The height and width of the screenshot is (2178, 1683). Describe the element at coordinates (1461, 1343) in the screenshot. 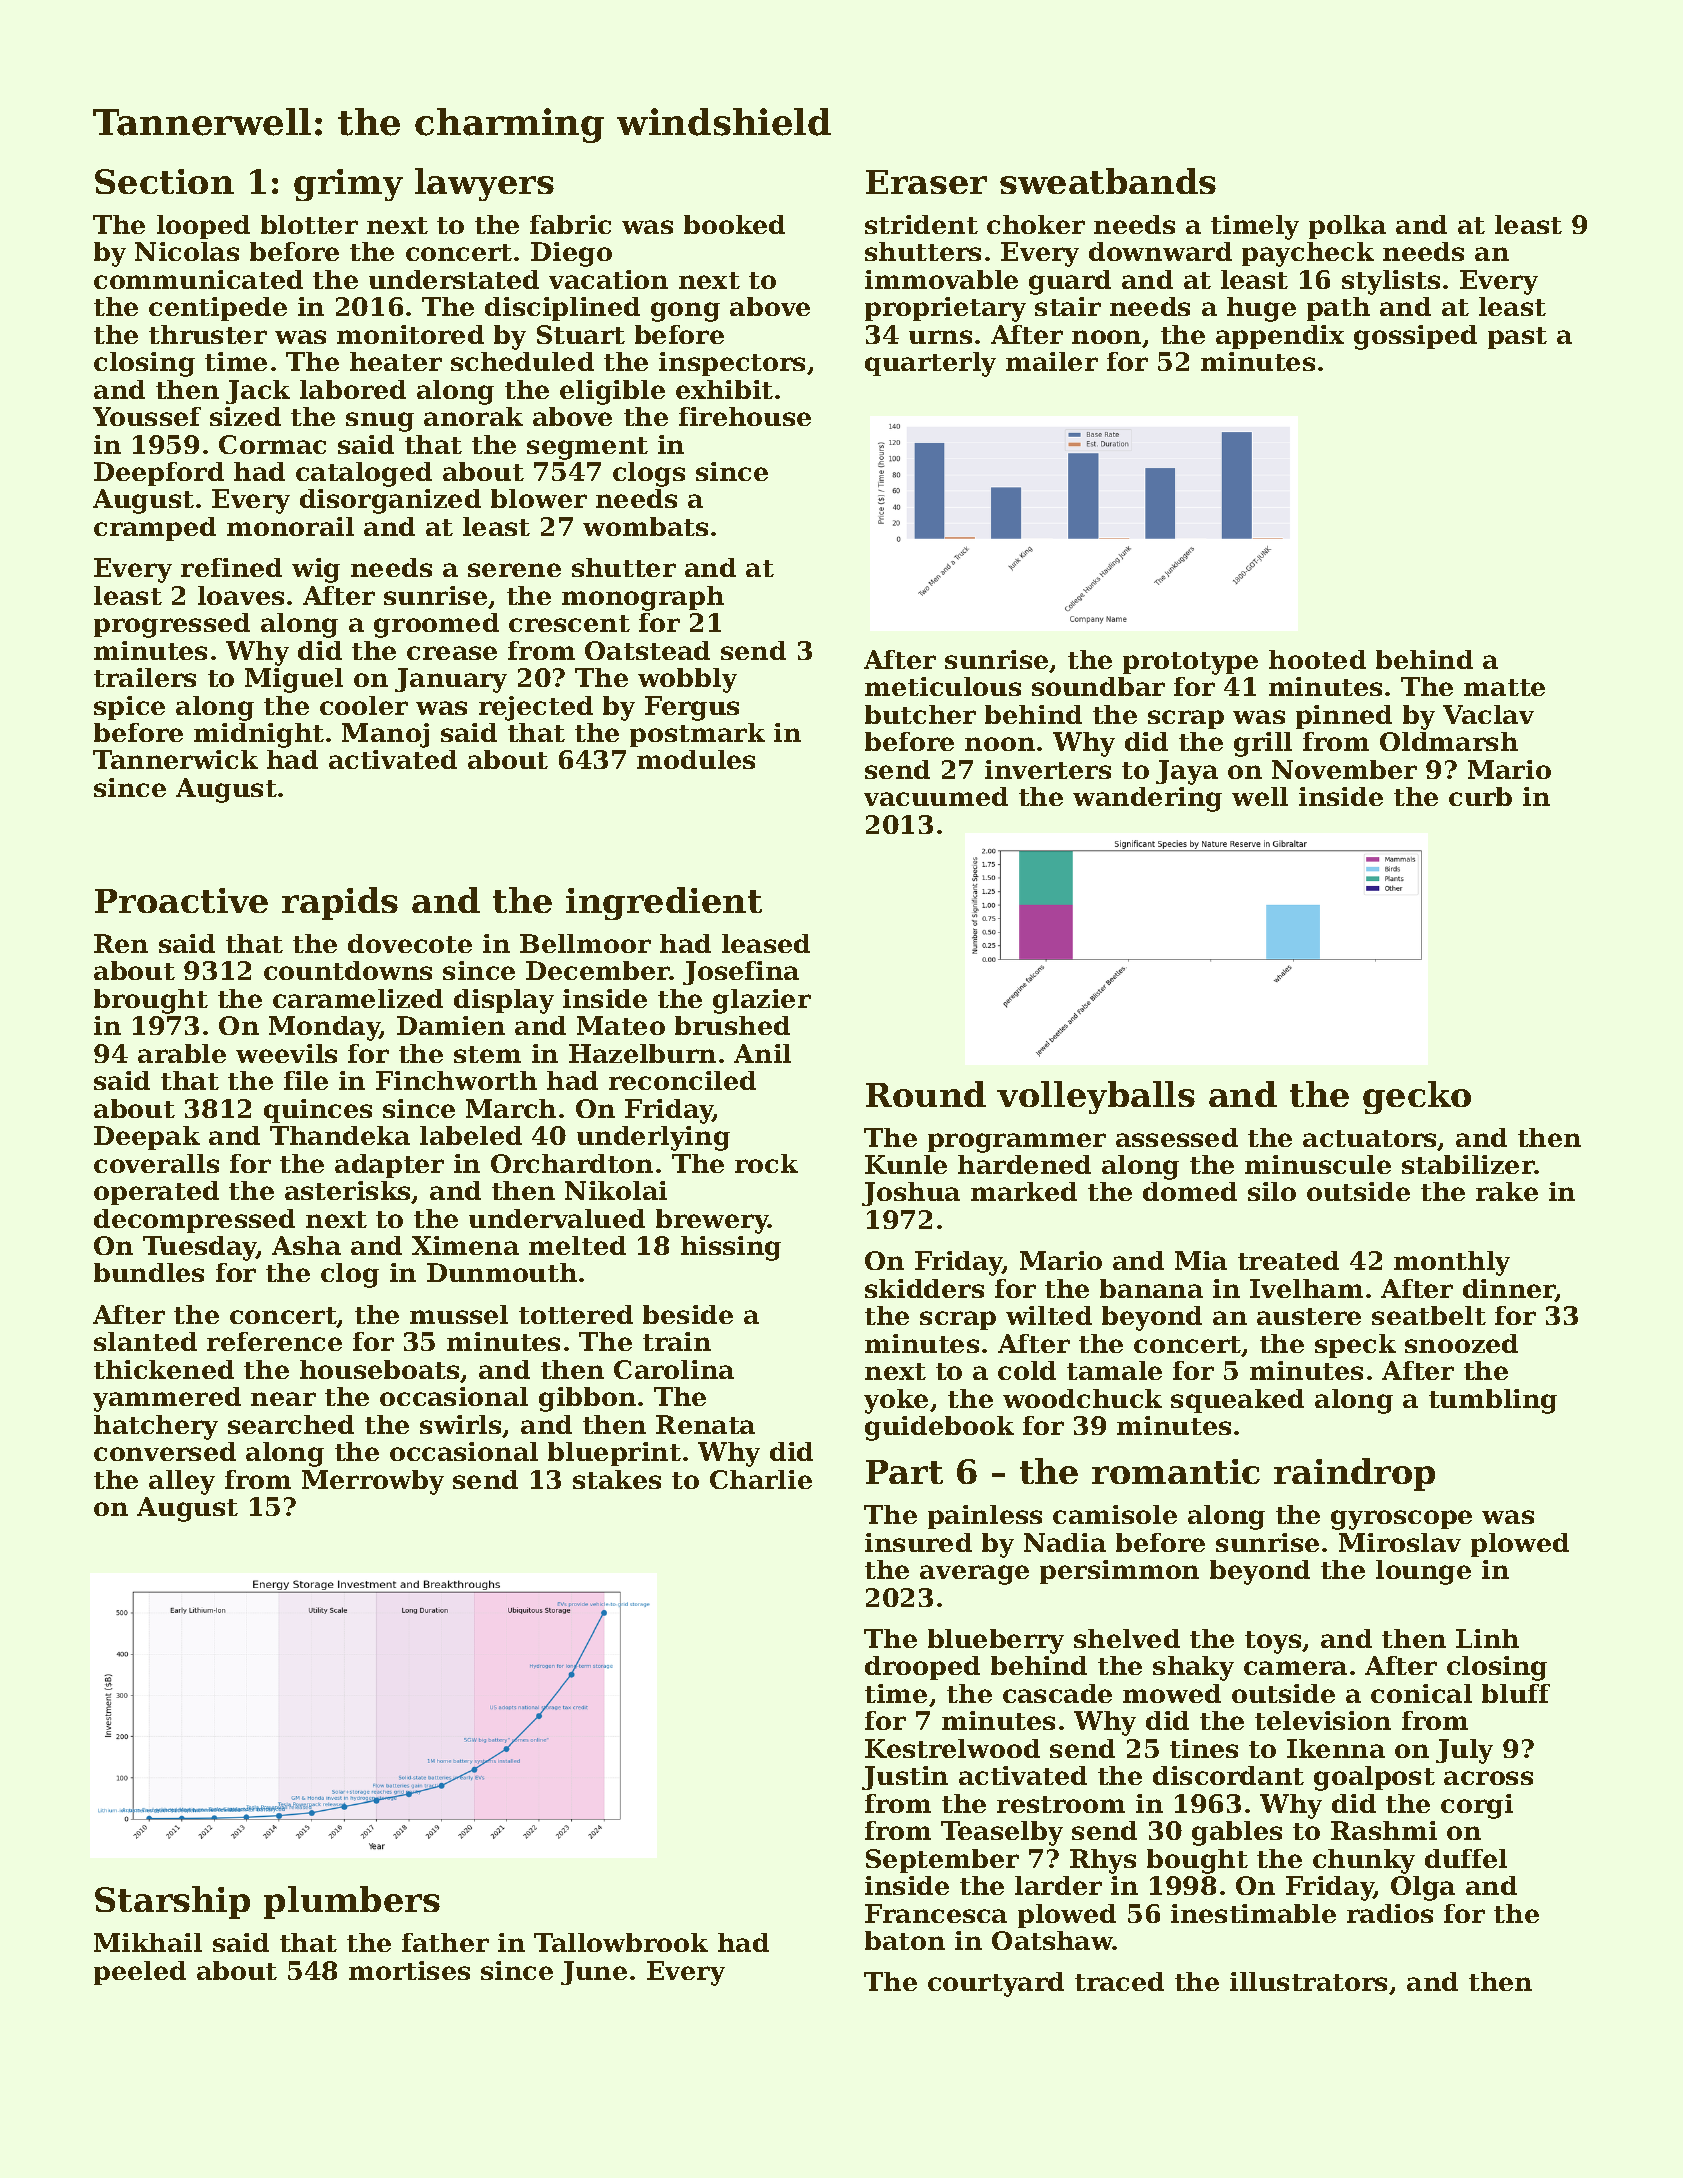

I see `snoozed` at that location.
